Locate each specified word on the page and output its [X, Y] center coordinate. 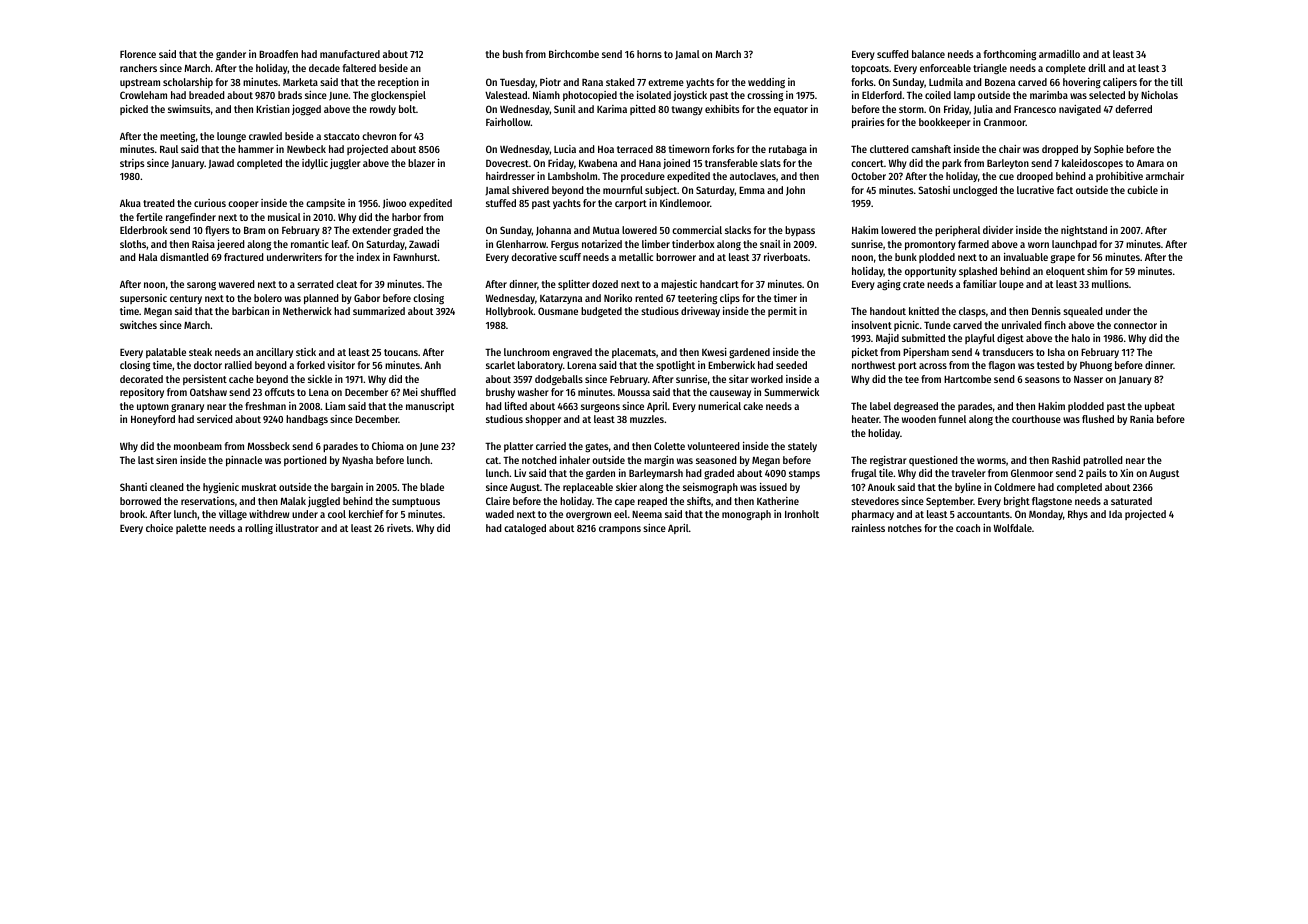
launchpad [1074, 245]
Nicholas [1159, 95]
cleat [346, 284]
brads [290, 95]
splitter [574, 285]
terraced [635, 149]
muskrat [259, 487]
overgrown [588, 516]
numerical [719, 406]
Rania [1142, 419]
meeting [177, 137]
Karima [612, 109]
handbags [307, 420]
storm [911, 109]
